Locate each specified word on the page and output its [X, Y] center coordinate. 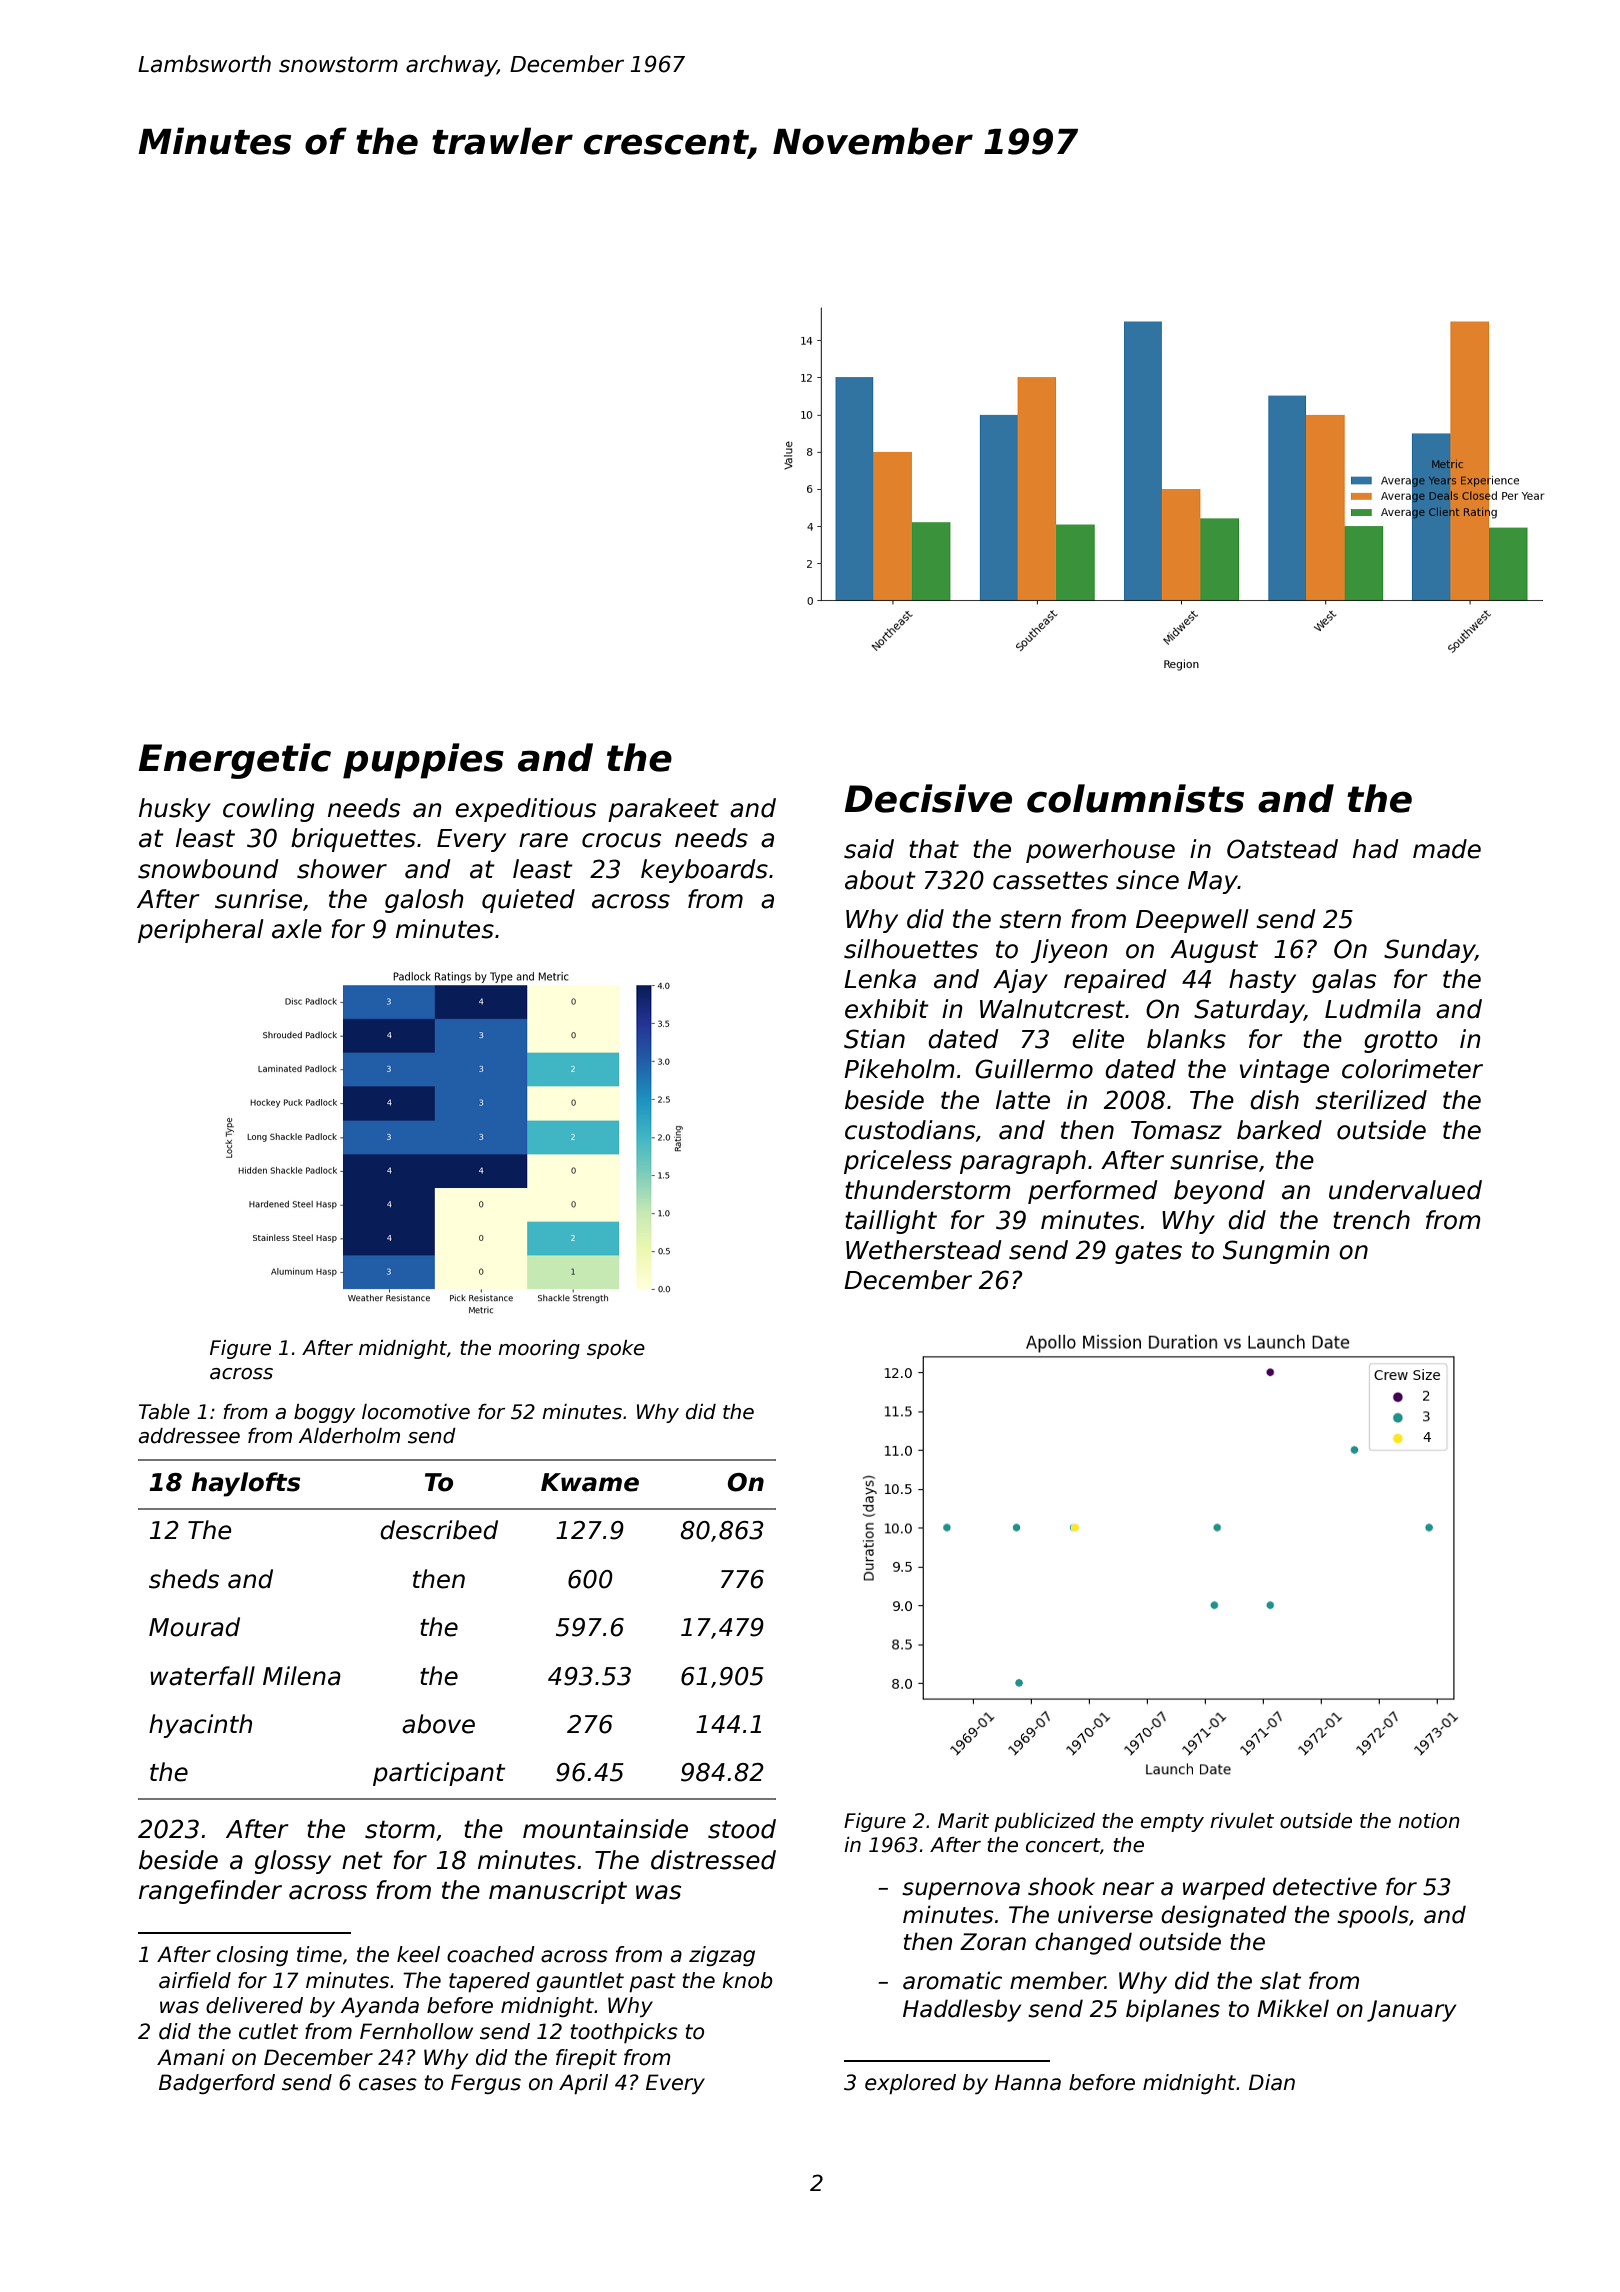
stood [742, 1829]
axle [297, 929]
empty [1172, 1823]
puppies [423, 761]
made [1447, 849]
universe [1105, 1914]
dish [1274, 1100]
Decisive [928, 798]
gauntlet [580, 1982]
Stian [874, 1039]
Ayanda [379, 2007]
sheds [184, 1579]
